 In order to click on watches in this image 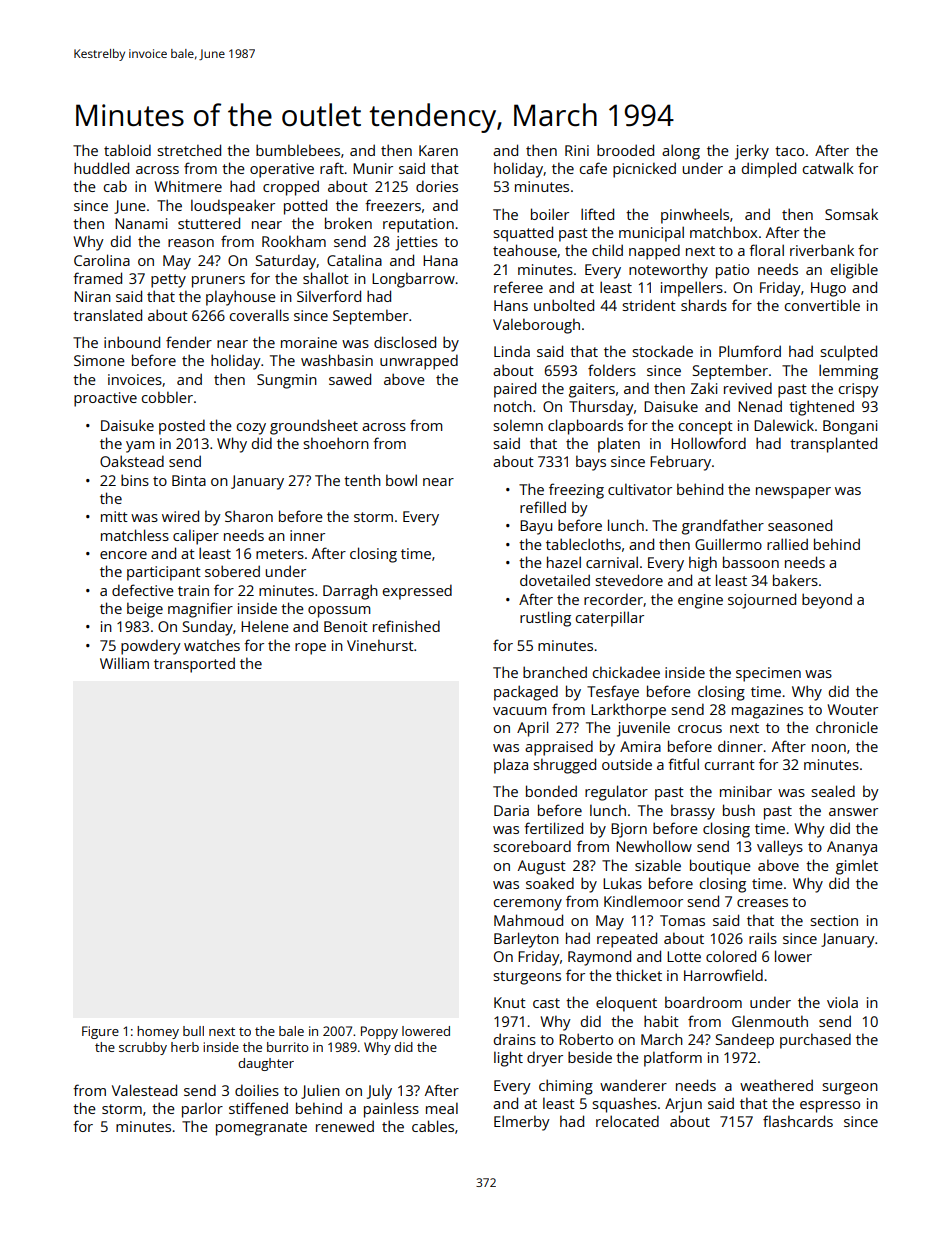, I will do `click(212, 645)`.
